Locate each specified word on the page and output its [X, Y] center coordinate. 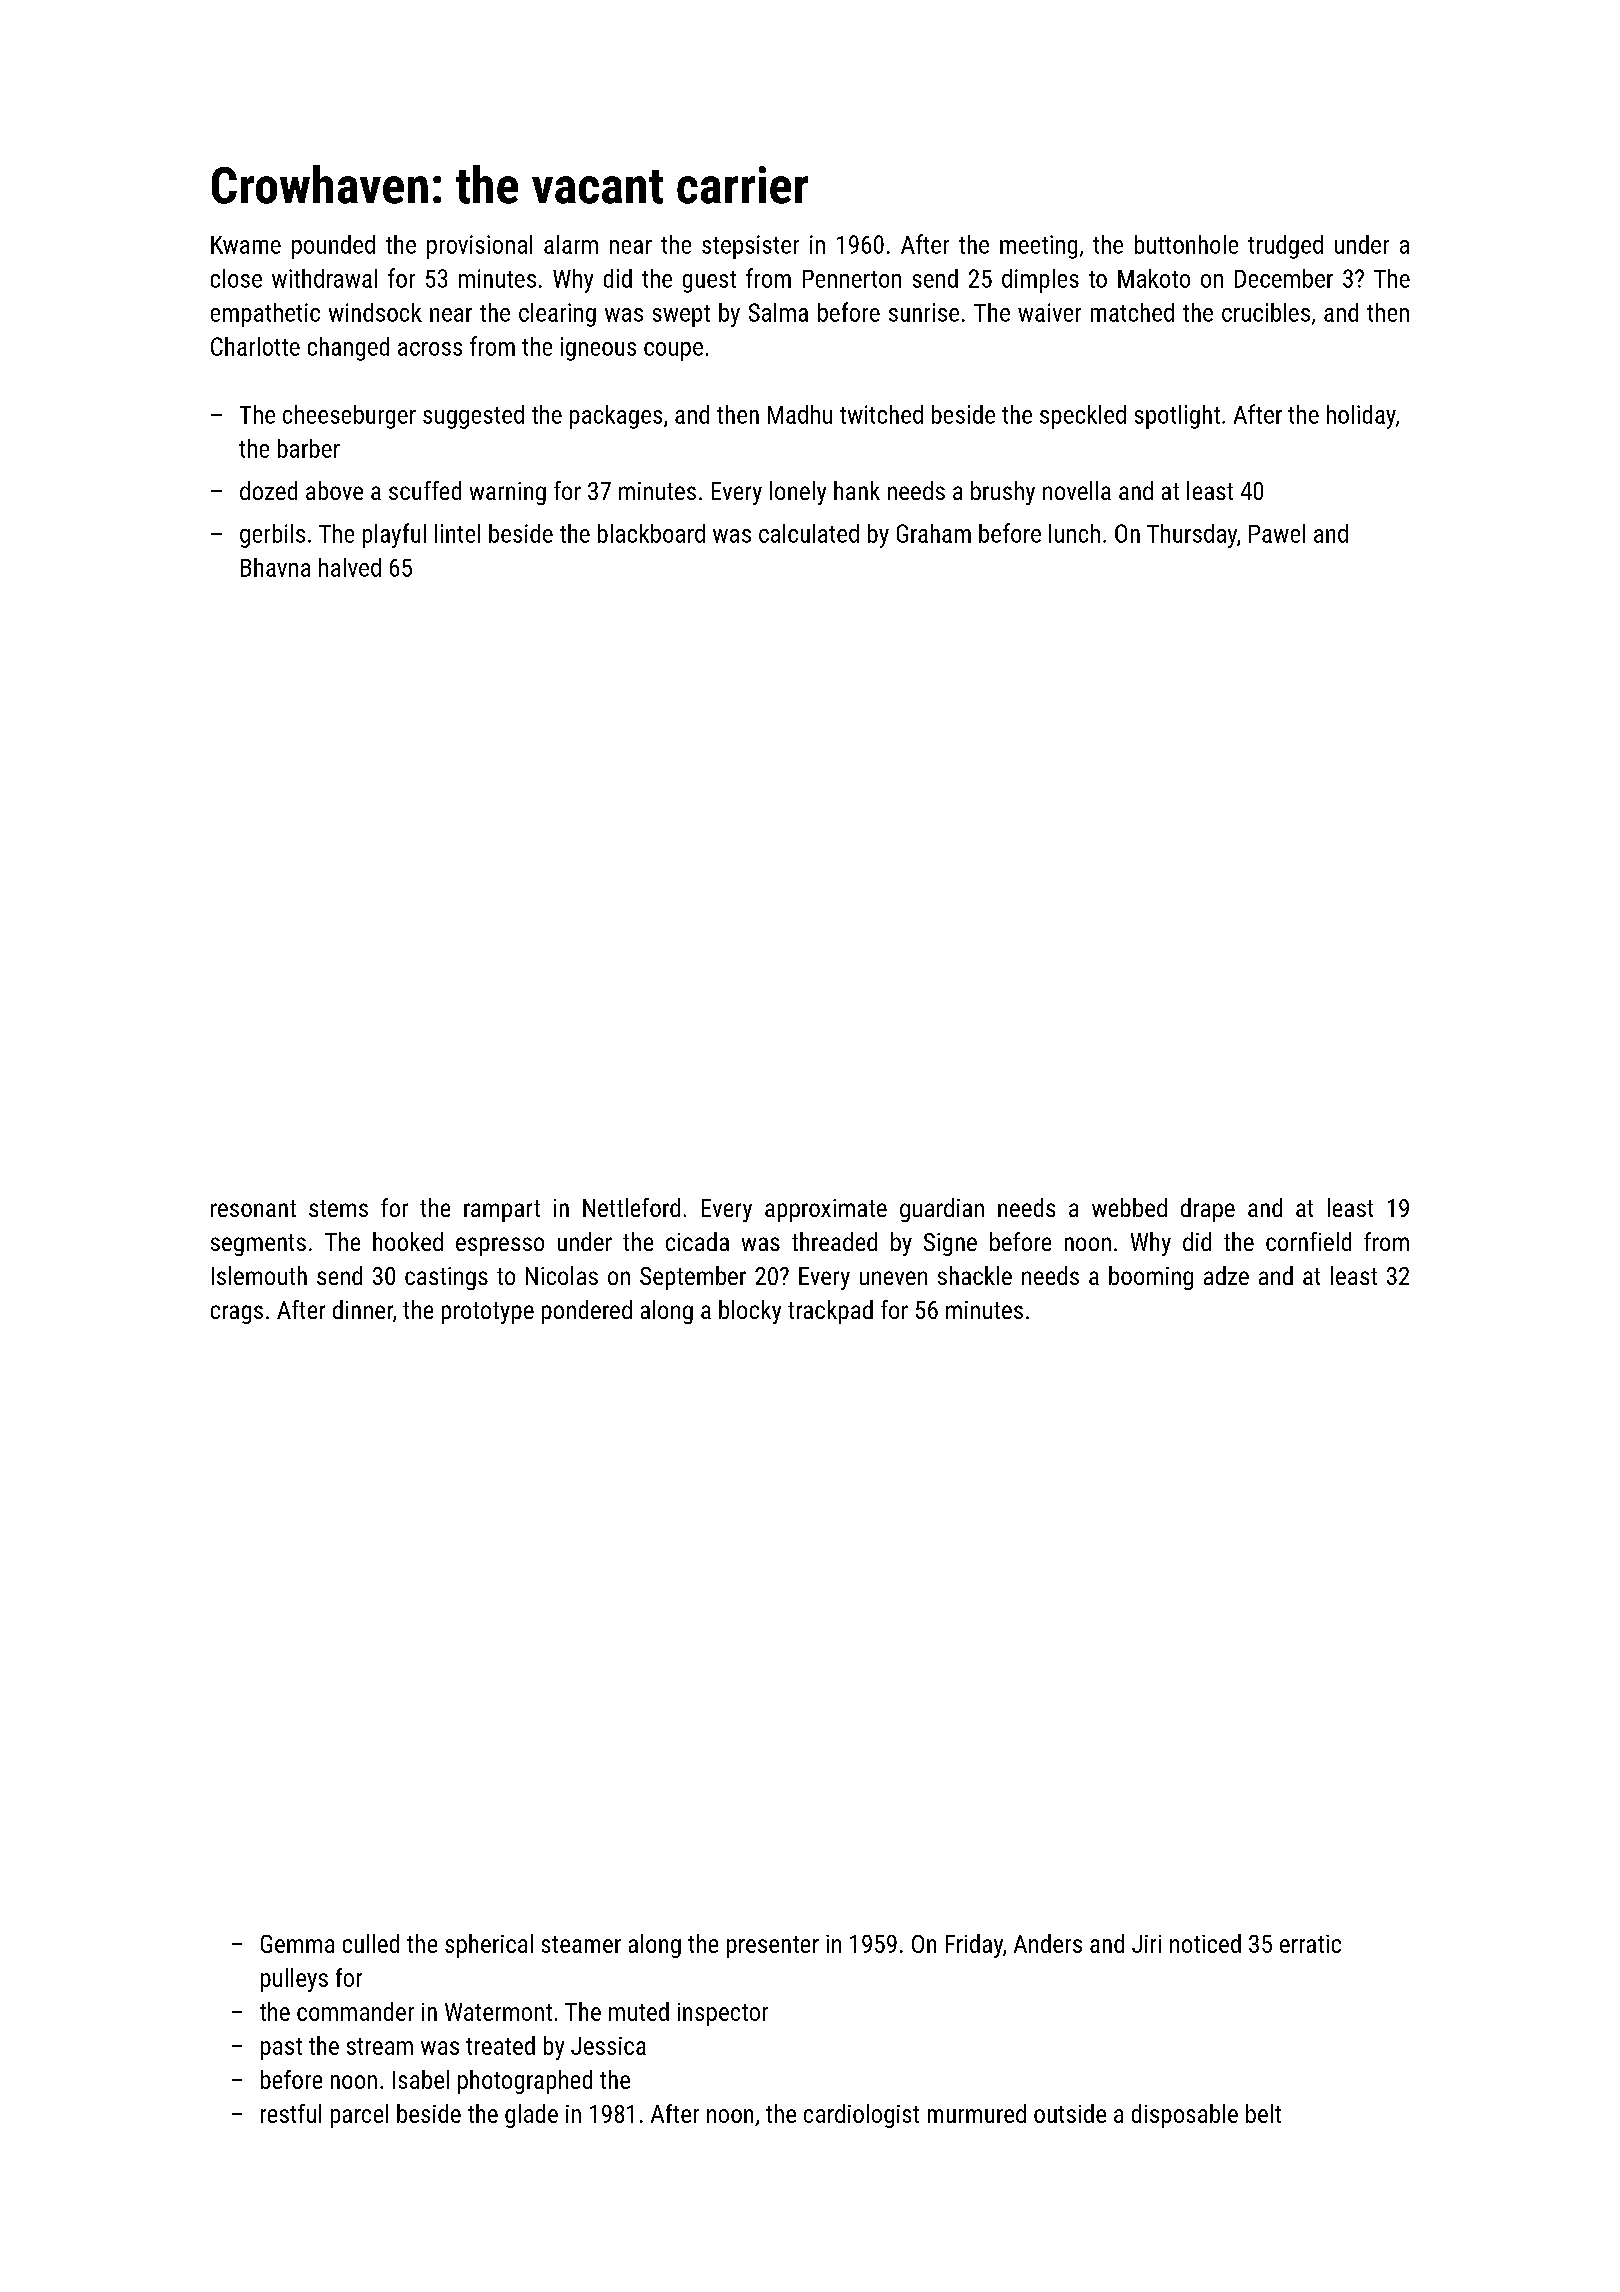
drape [1208, 1210]
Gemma [297, 1944]
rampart [502, 1211]
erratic [1310, 1944]
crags [237, 1314]
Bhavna [275, 567]
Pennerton [852, 279]
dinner [363, 1309]
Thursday [1192, 536]
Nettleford [631, 1207]
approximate [826, 1210]
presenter [773, 1947]
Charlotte [255, 346]
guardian [942, 1210]
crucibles [1266, 312]
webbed [1129, 1207]
